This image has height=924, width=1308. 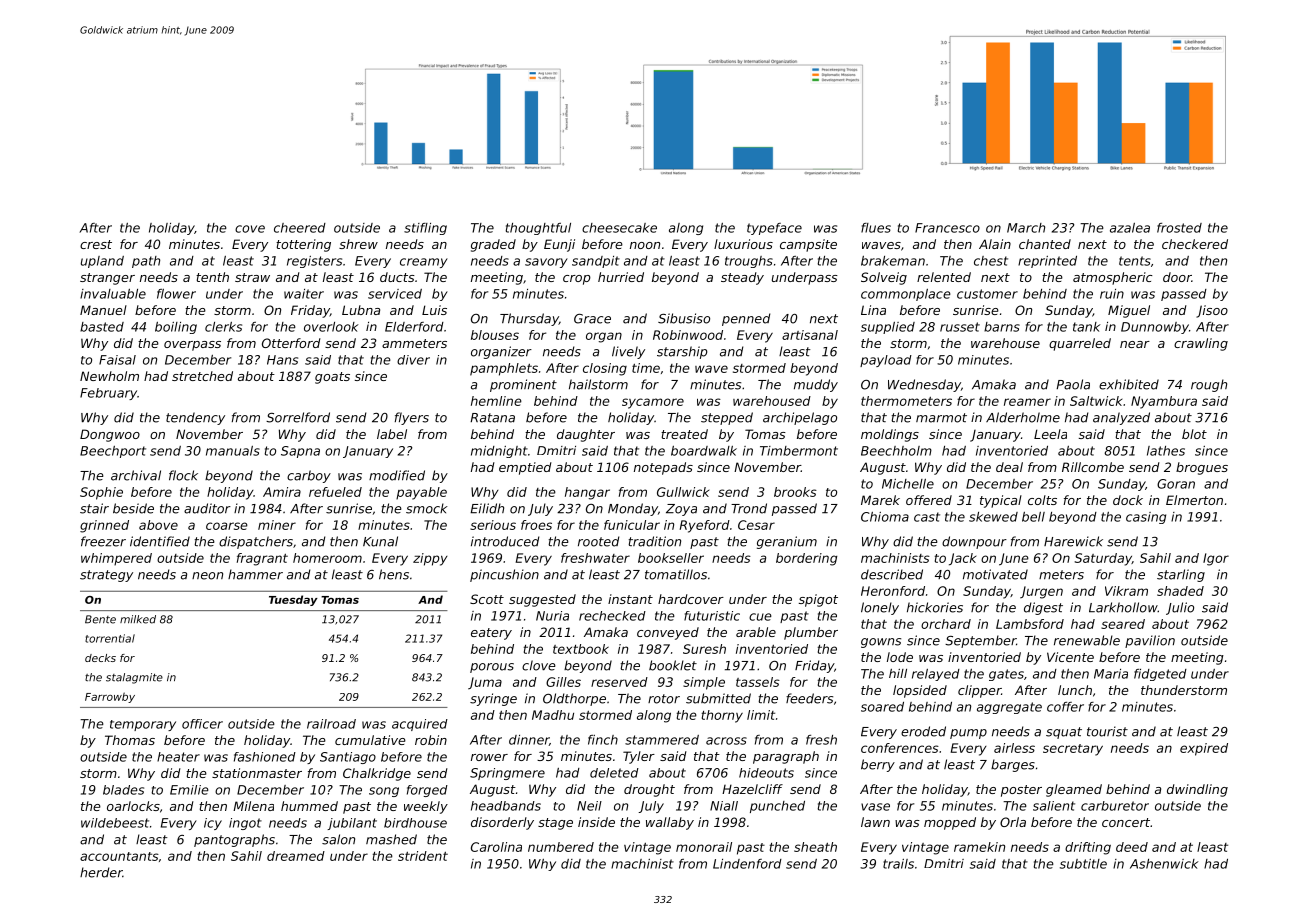 I want to click on lathes, so click(x=1166, y=451).
